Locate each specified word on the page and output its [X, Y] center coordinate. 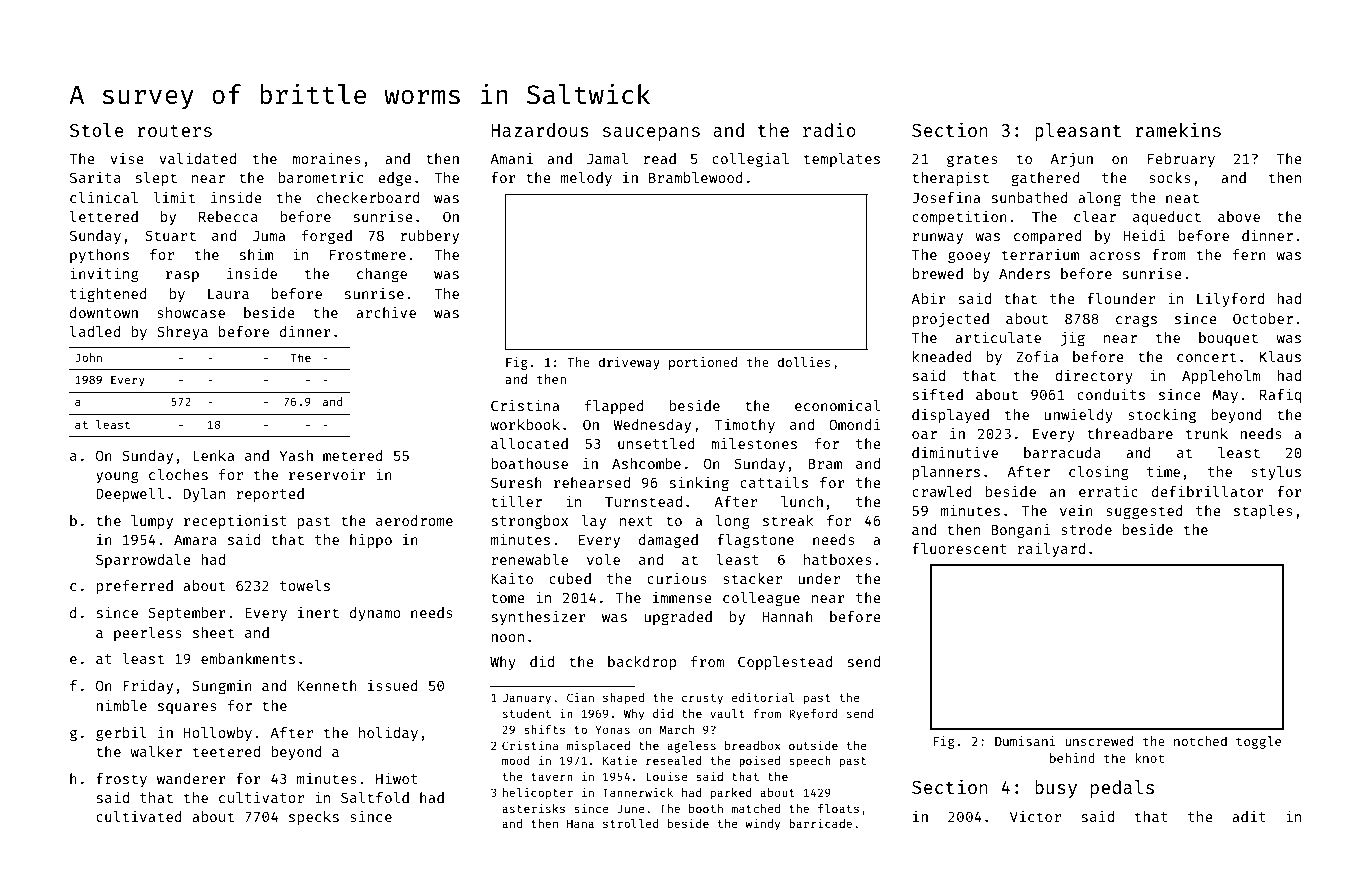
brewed [937, 273]
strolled [631, 823]
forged [327, 237]
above [1239, 216]
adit [1249, 816]
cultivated [139, 816]
